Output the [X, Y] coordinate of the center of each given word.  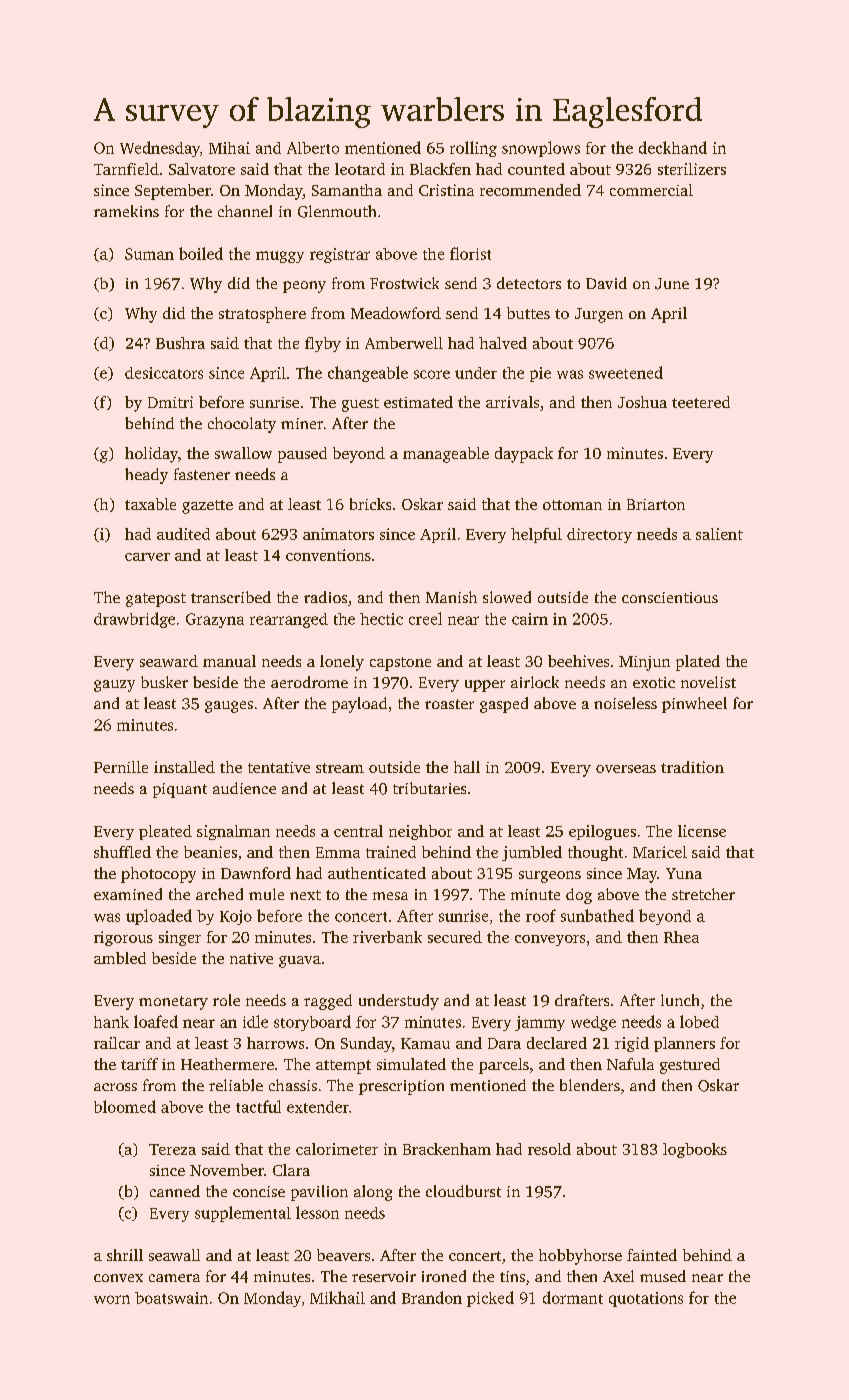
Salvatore [202, 169]
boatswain [171, 1298]
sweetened [626, 372]
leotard [360, 169]
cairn [530, 619]
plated [698, 663]
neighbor [420, 832]
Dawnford [256, 873]
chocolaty [242, 425]
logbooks [695, 1150]
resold [549, 1149]
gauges [229, 707]
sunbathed [597, 915]
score [432, 374]
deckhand [673, 147]
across [115, 1087]
